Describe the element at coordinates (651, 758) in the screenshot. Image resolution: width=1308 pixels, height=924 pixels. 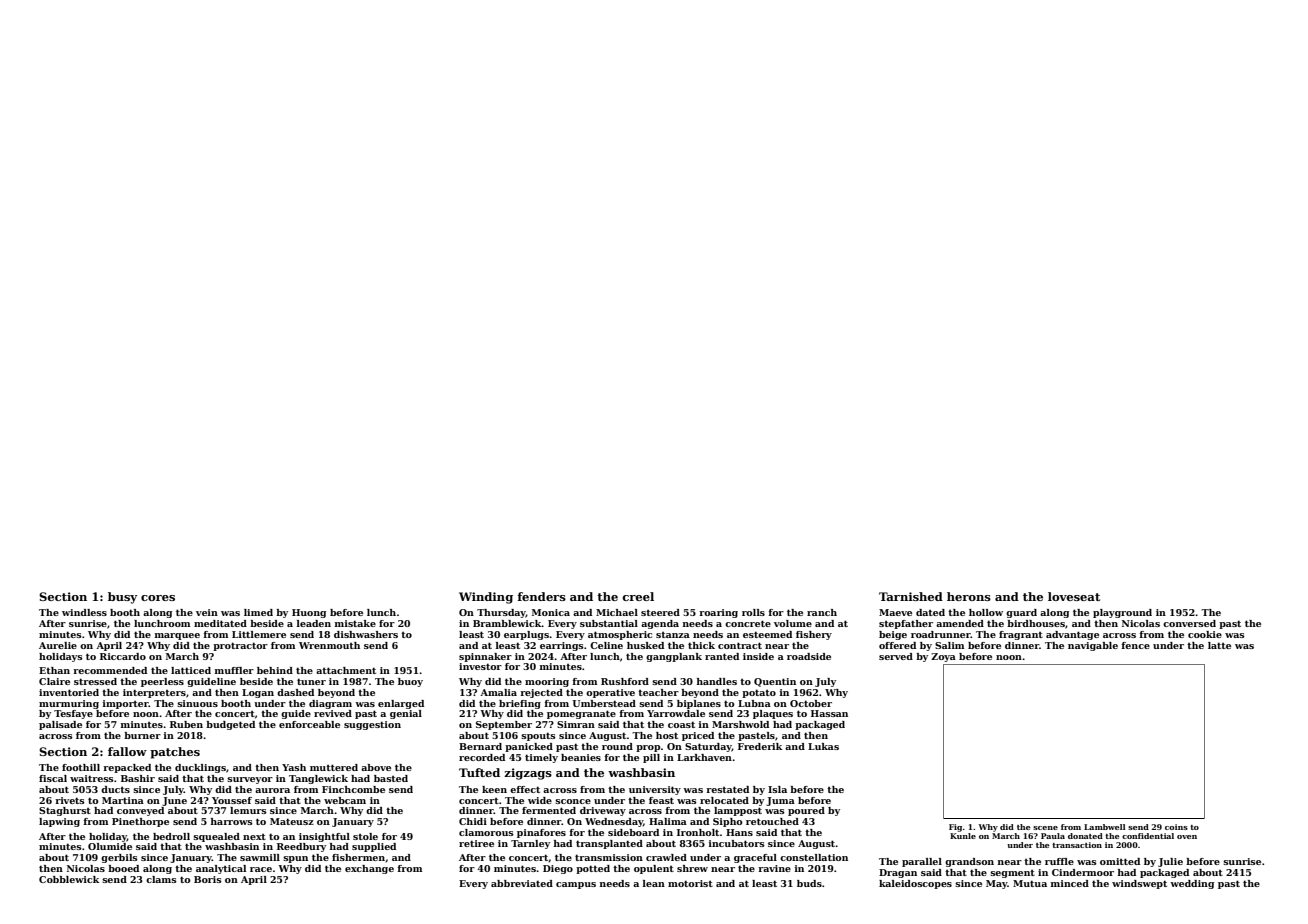
I see `pill` at that location.
